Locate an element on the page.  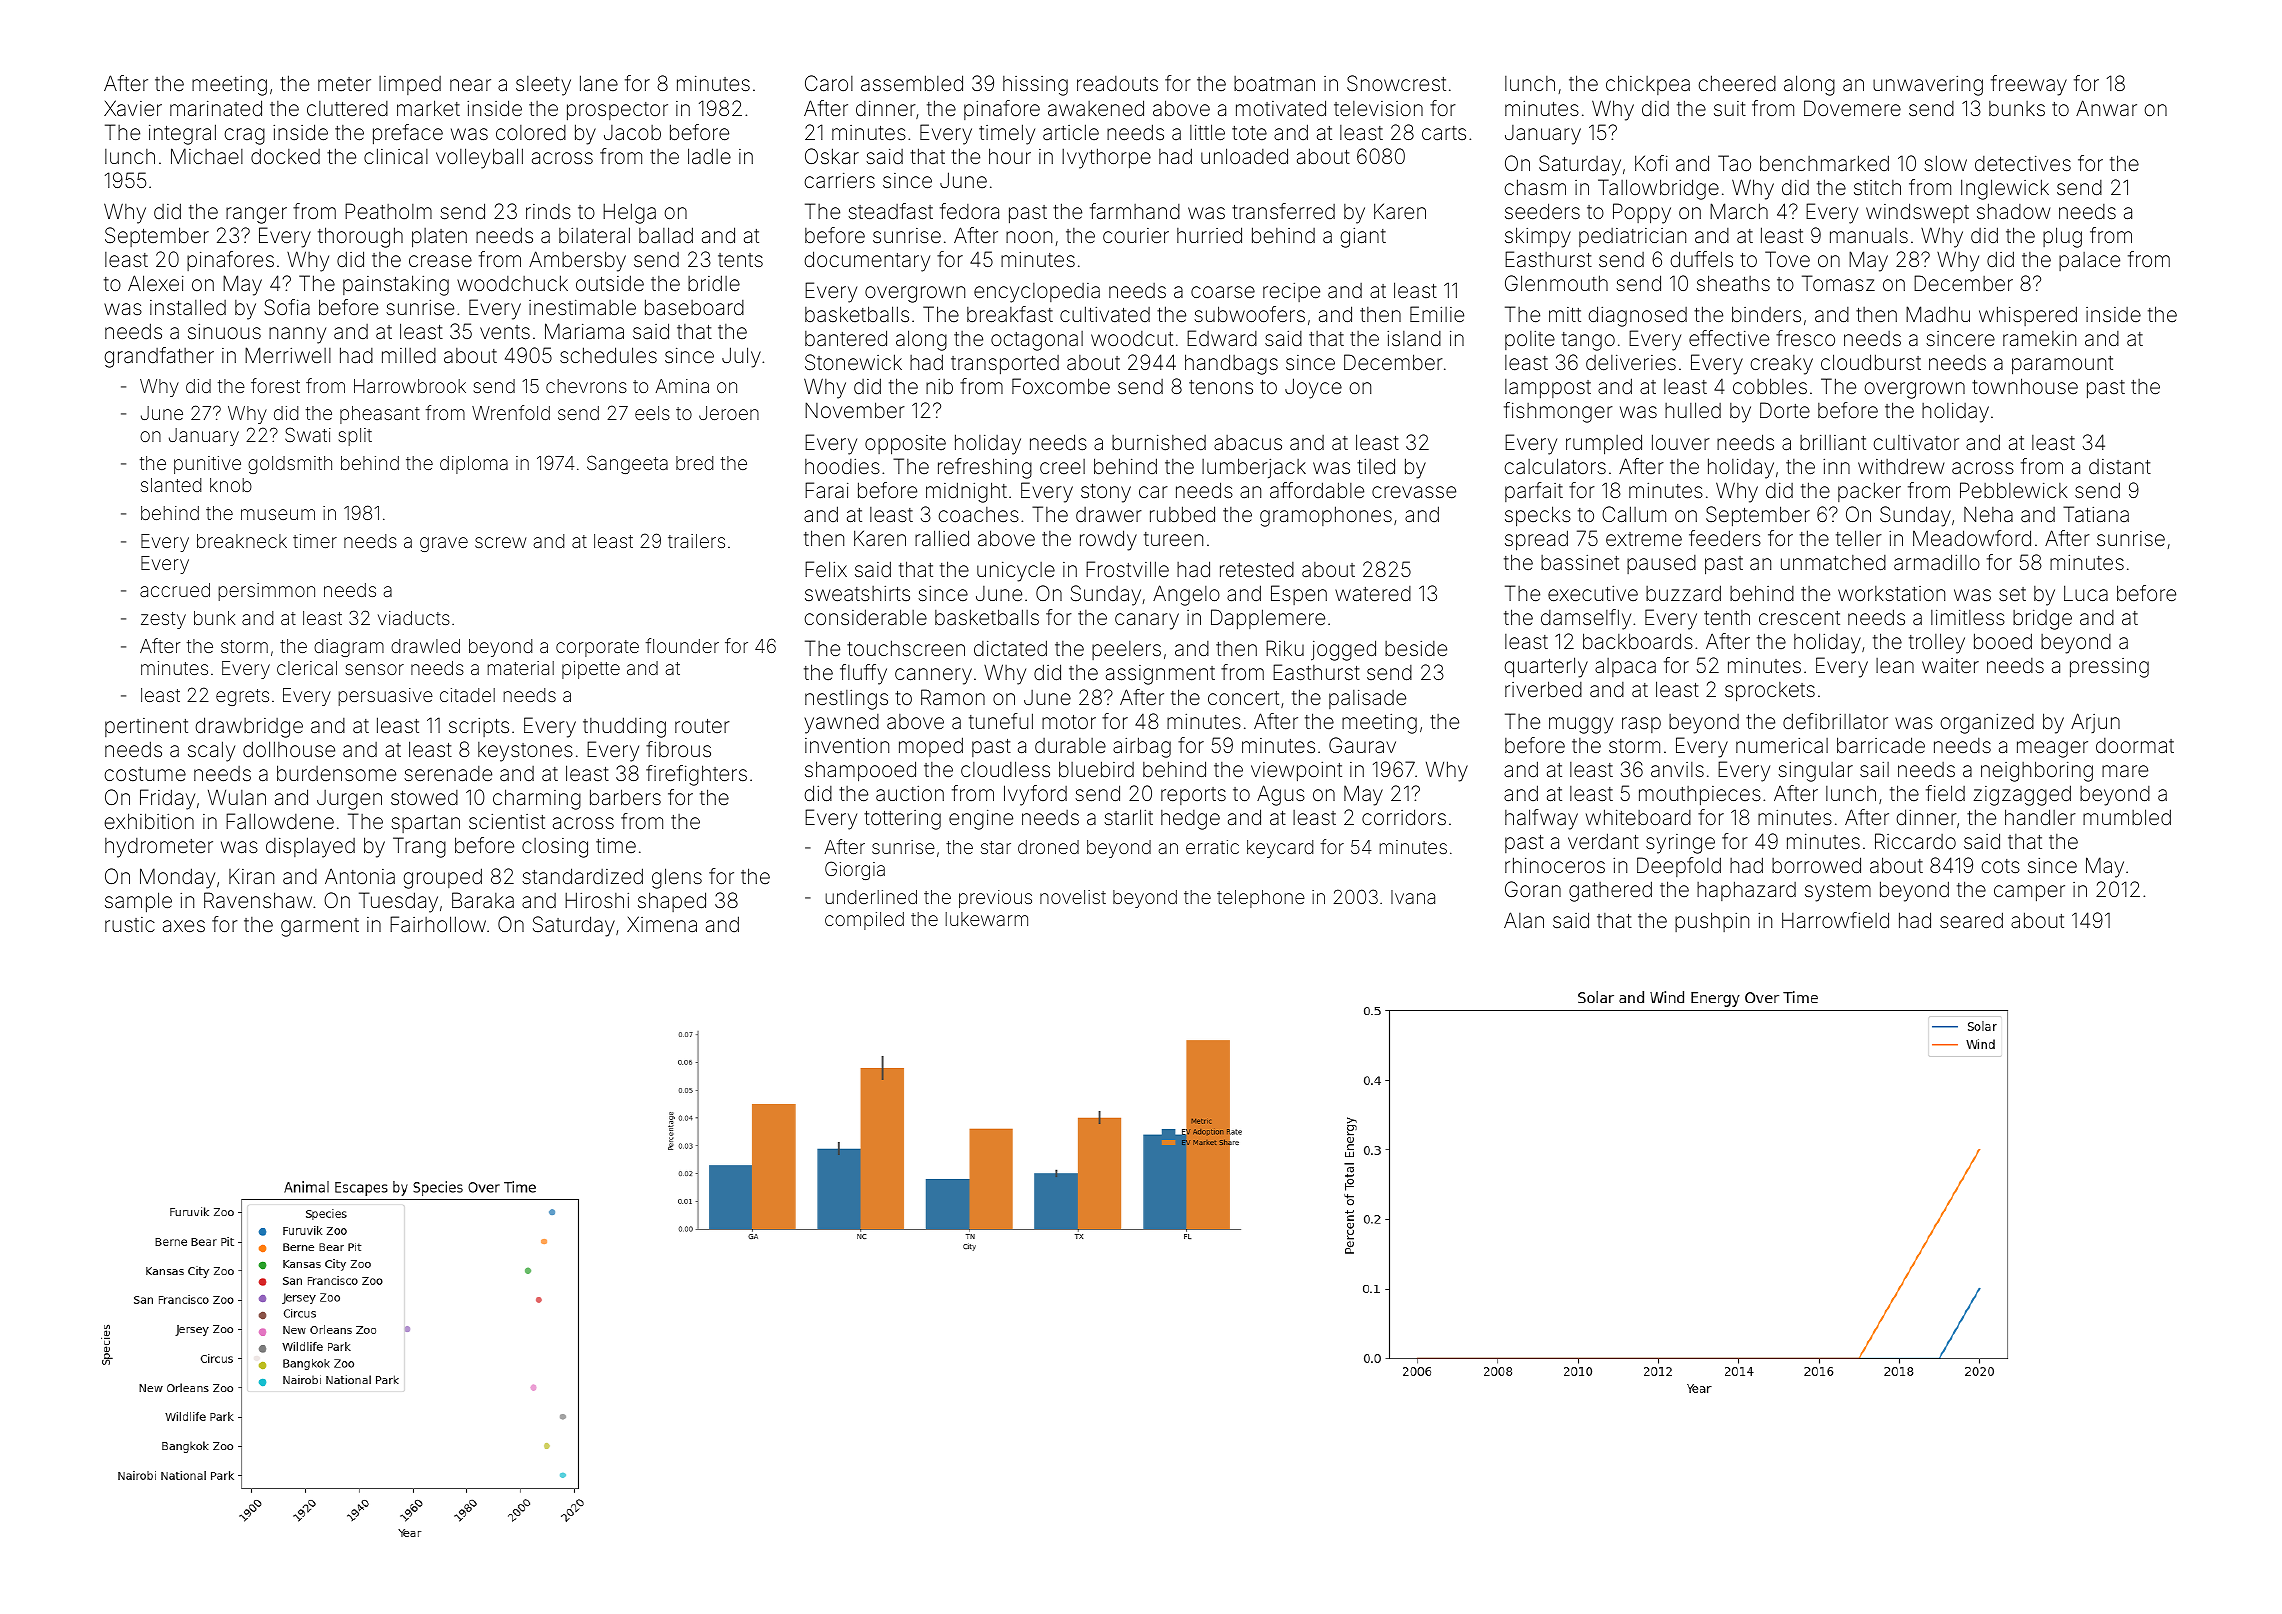
burnished is located at coordinates (1159, 442).
